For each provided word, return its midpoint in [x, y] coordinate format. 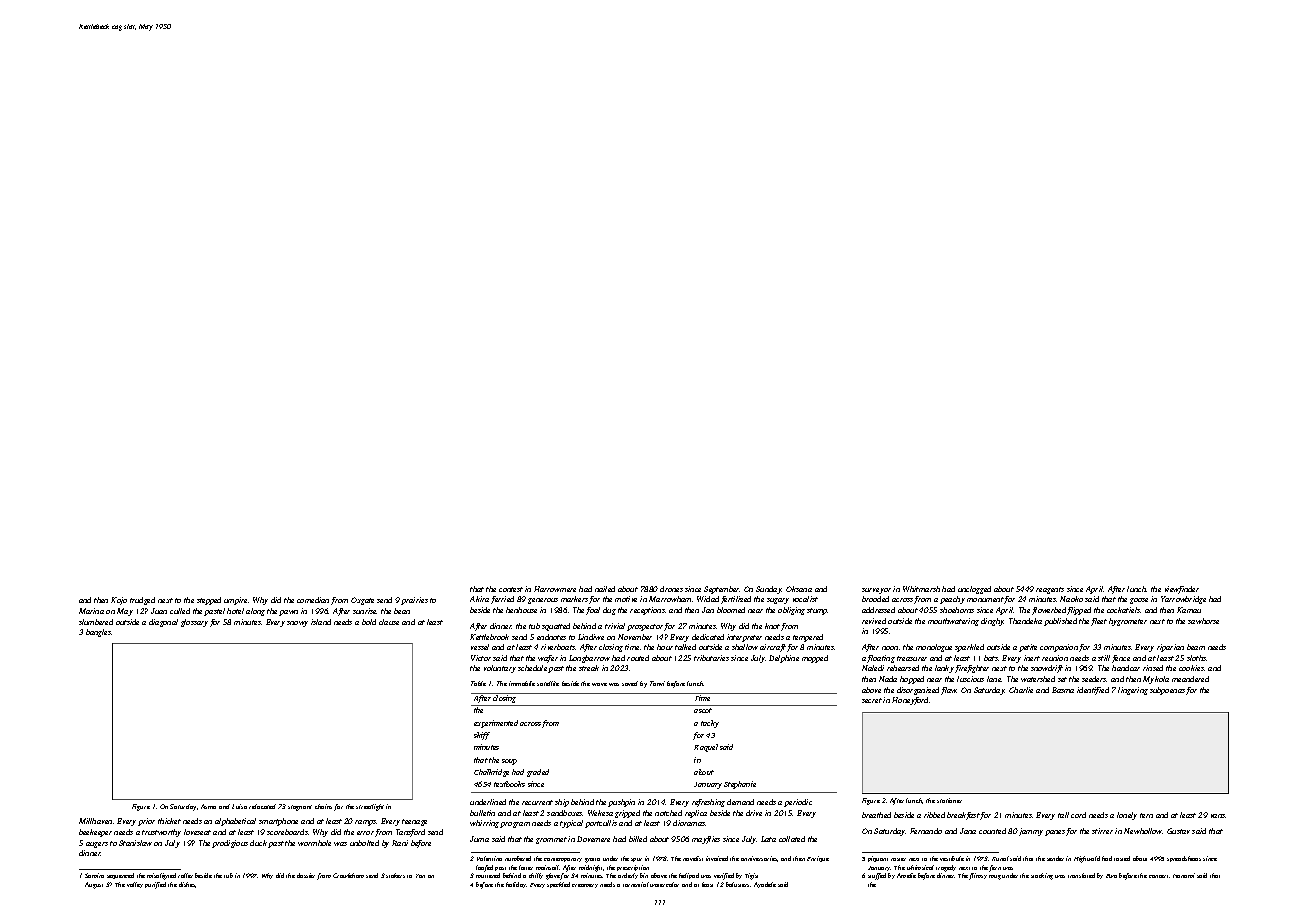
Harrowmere [555, 589]
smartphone [278, 822]
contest [511, 589]
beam [1196, 647]
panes [1055, 833]
